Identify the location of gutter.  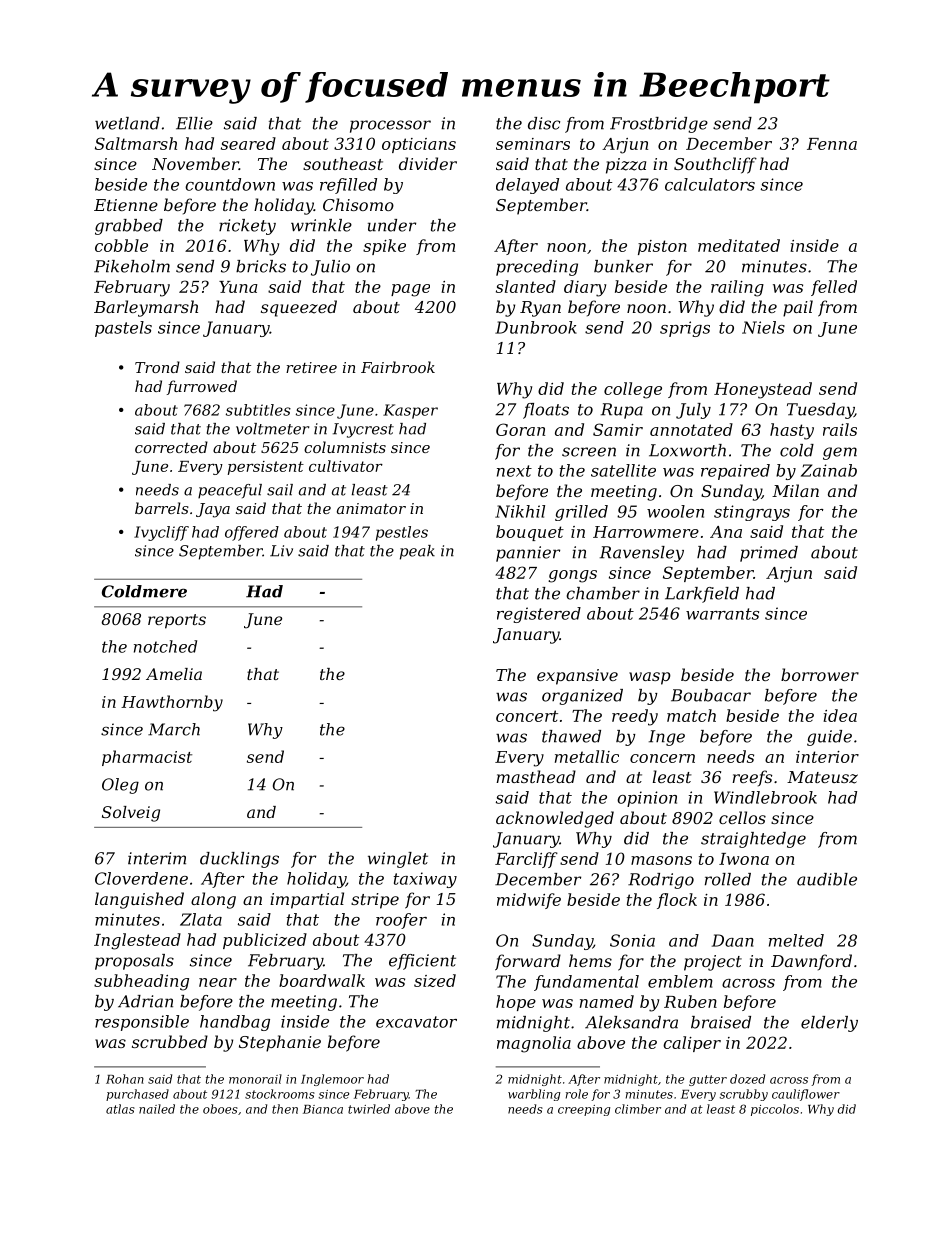
(708, 1080).
